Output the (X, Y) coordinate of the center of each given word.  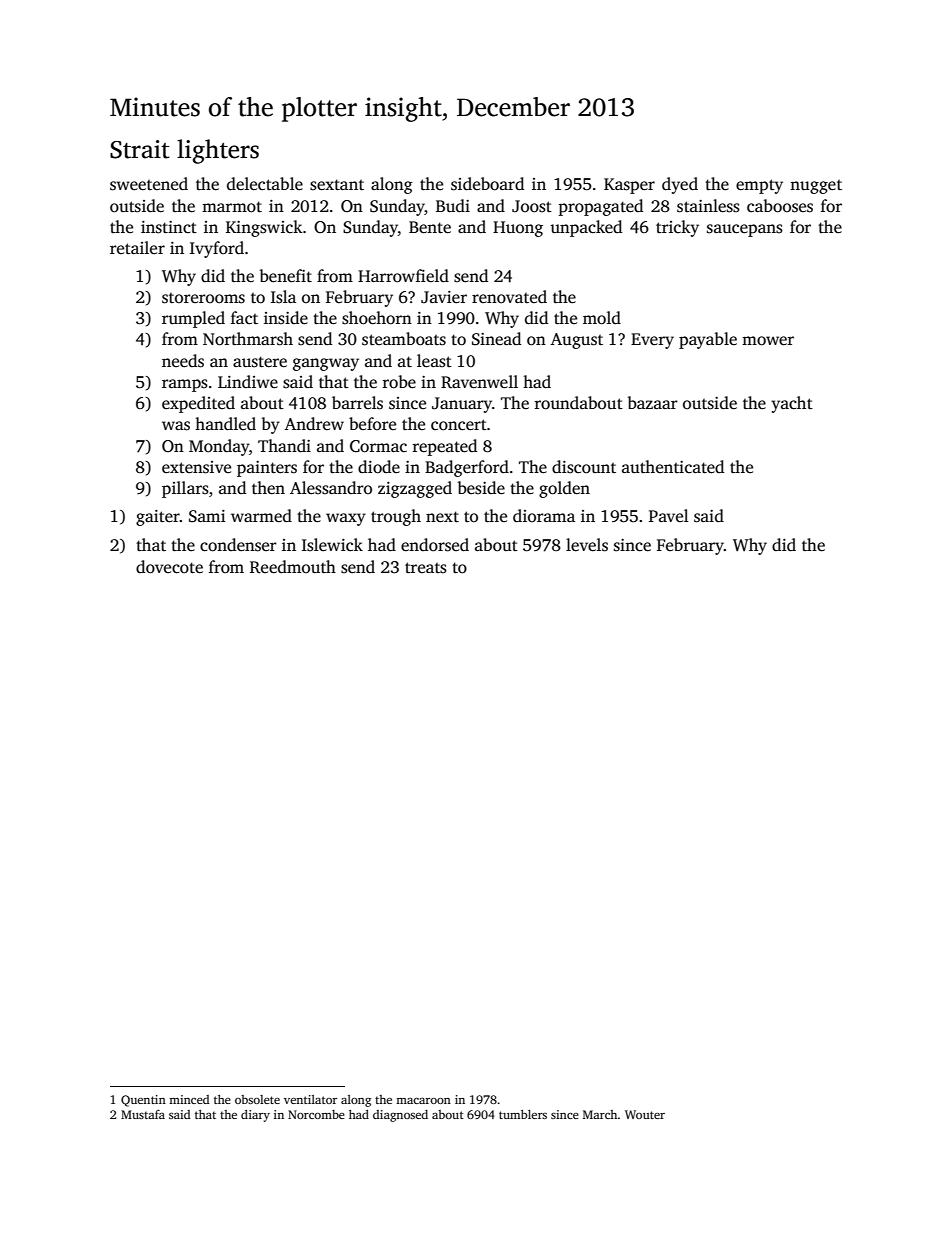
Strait (139, 149)
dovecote (169, 567)
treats (426, 568)
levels (587, 545)
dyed (680, 185)
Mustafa (143, 1114)
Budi (453, 205)
